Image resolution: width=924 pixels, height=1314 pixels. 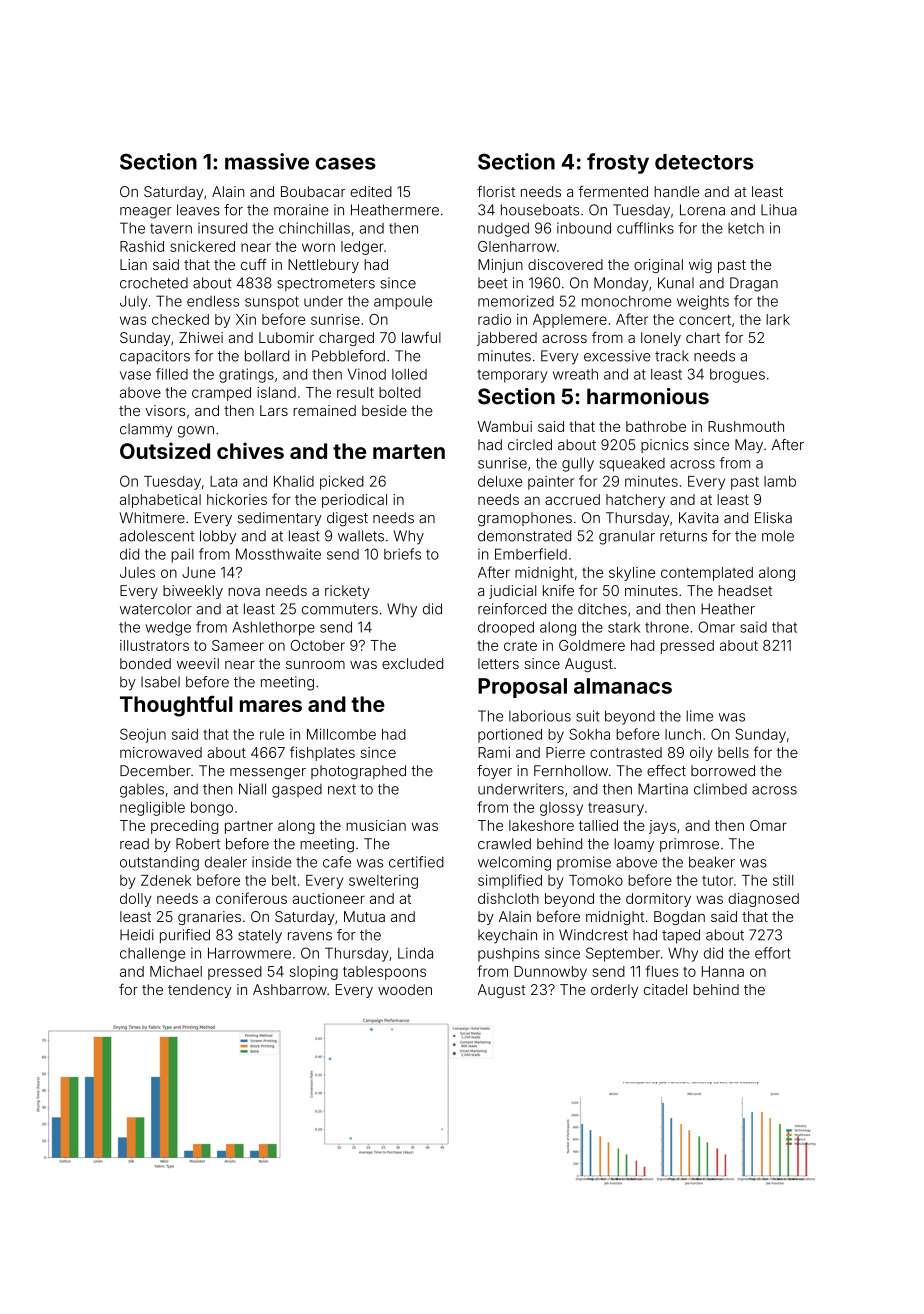 I want to click on Lihua, so click(x=779, y=210).
